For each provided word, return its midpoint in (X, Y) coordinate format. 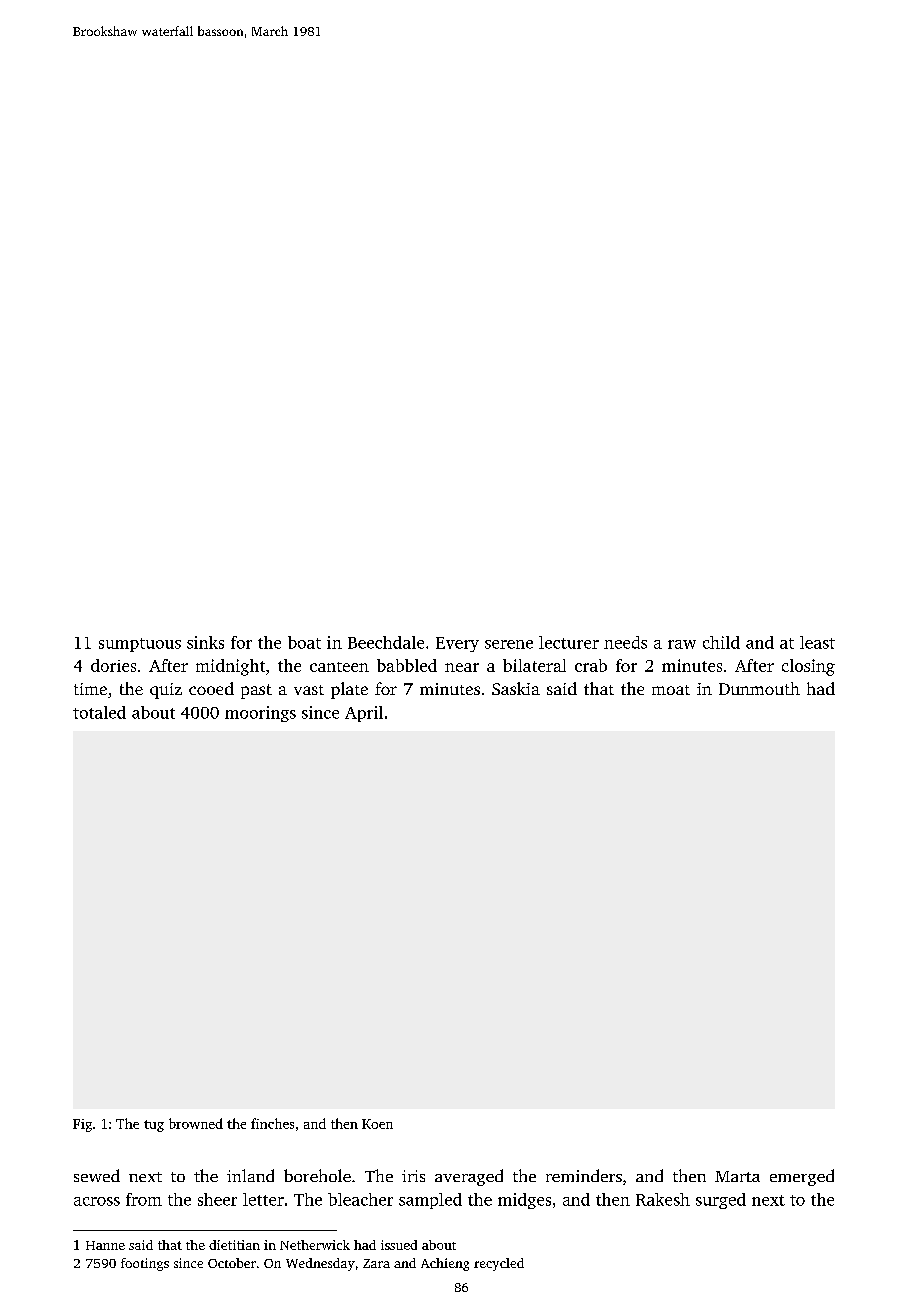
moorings (260, 714)
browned (196, 1123)
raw (682, 644)
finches (272, 1123)
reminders (584, 1175)
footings (145, 1264)
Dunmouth (759, 688)
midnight (230, 667)
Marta (737, 1176)
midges (524, 1201)
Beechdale (386, 642)
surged (721, 1201)
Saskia (516, 688)
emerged (802, 1177)
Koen (377, 1124)
